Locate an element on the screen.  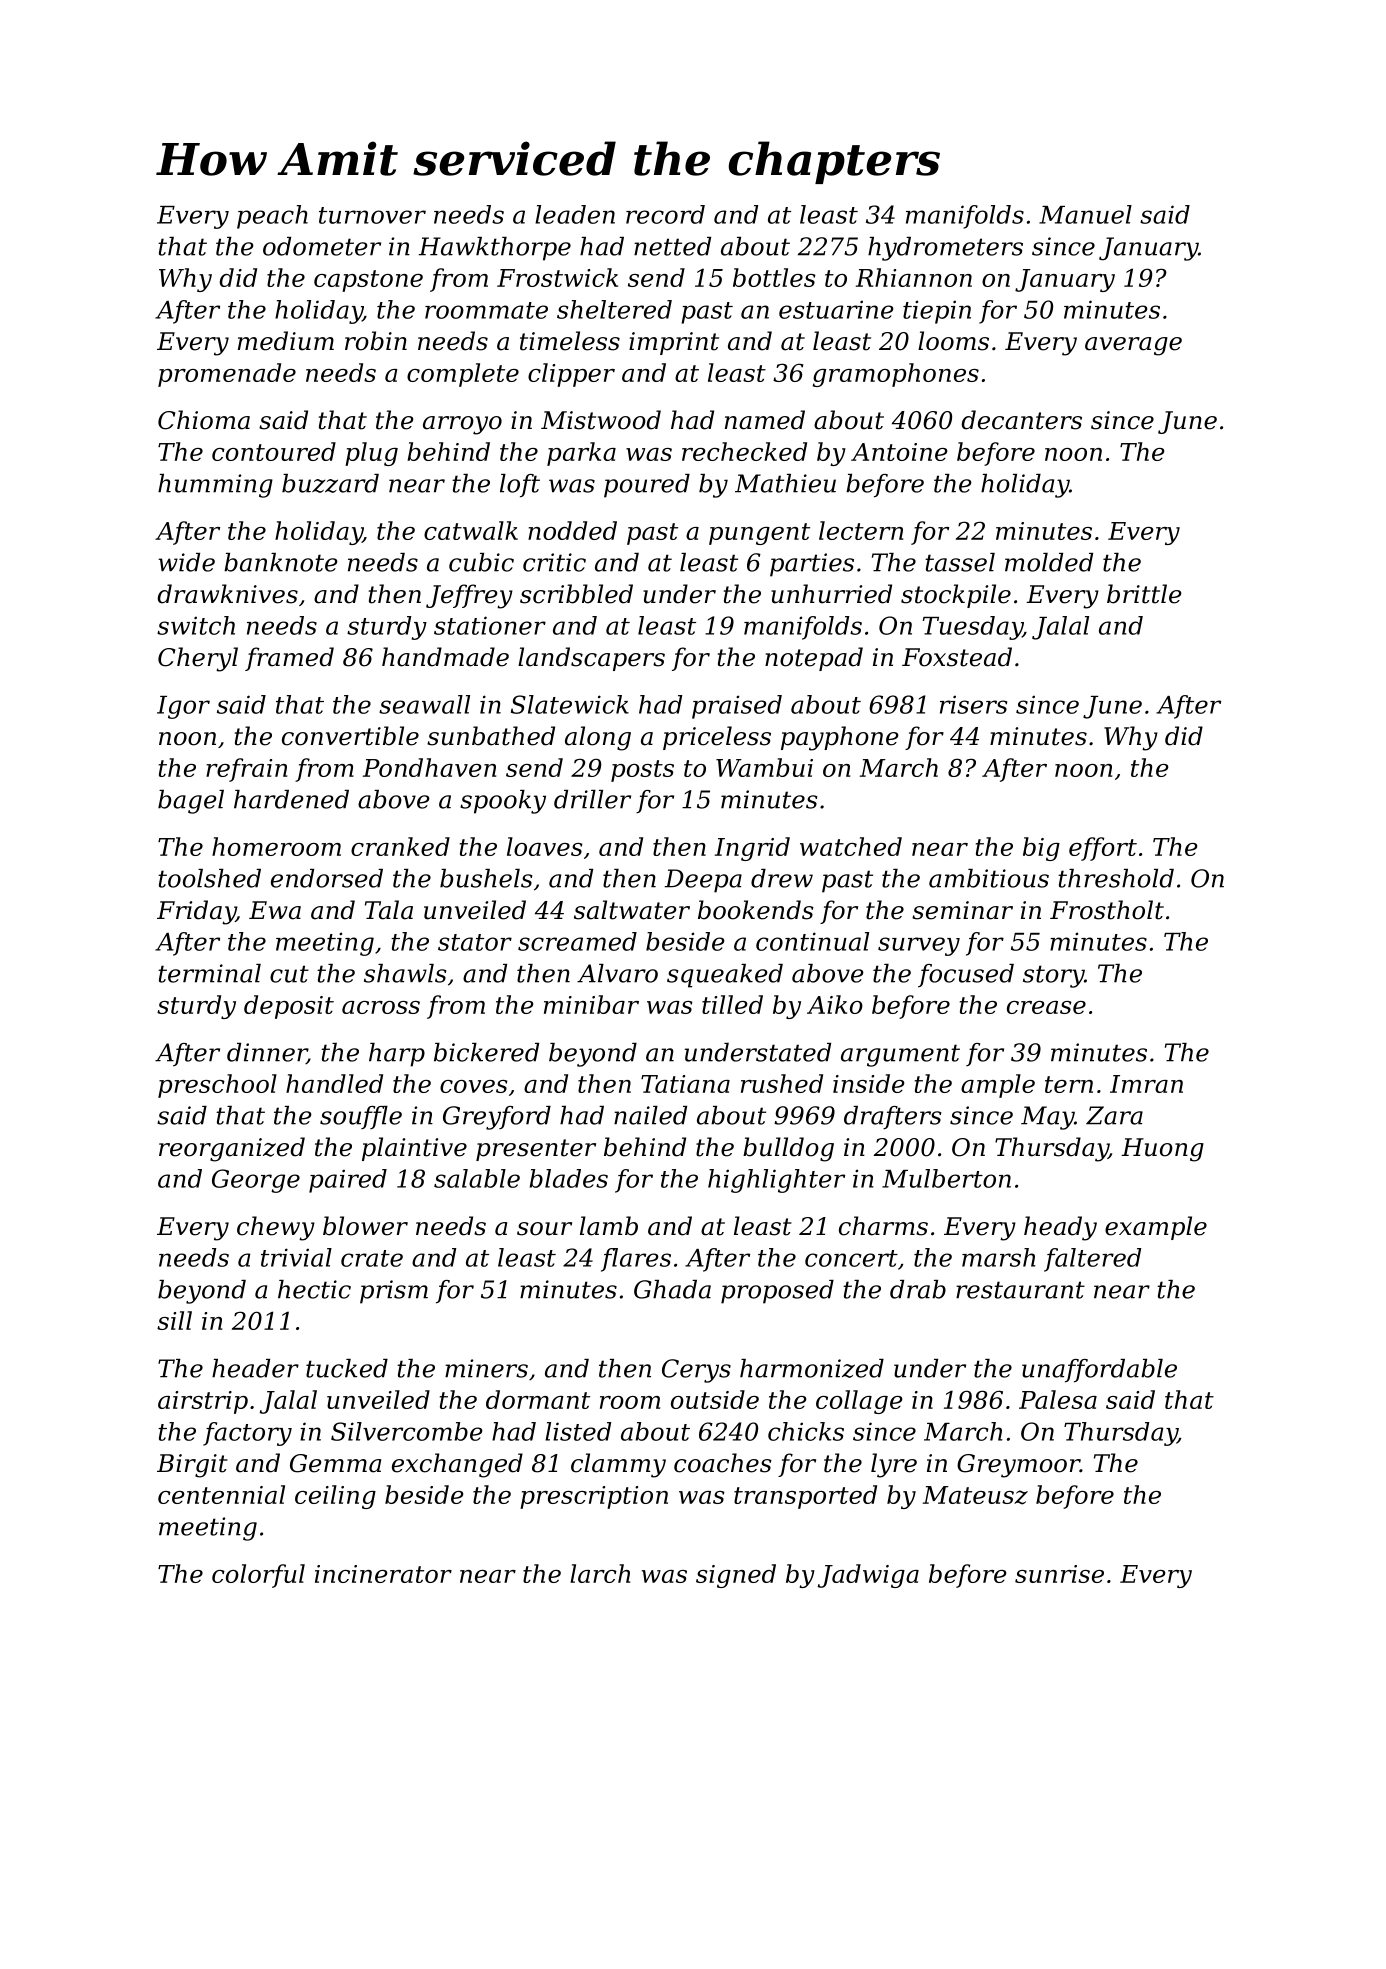
incinerator is located at coordinates (383, 1574).
